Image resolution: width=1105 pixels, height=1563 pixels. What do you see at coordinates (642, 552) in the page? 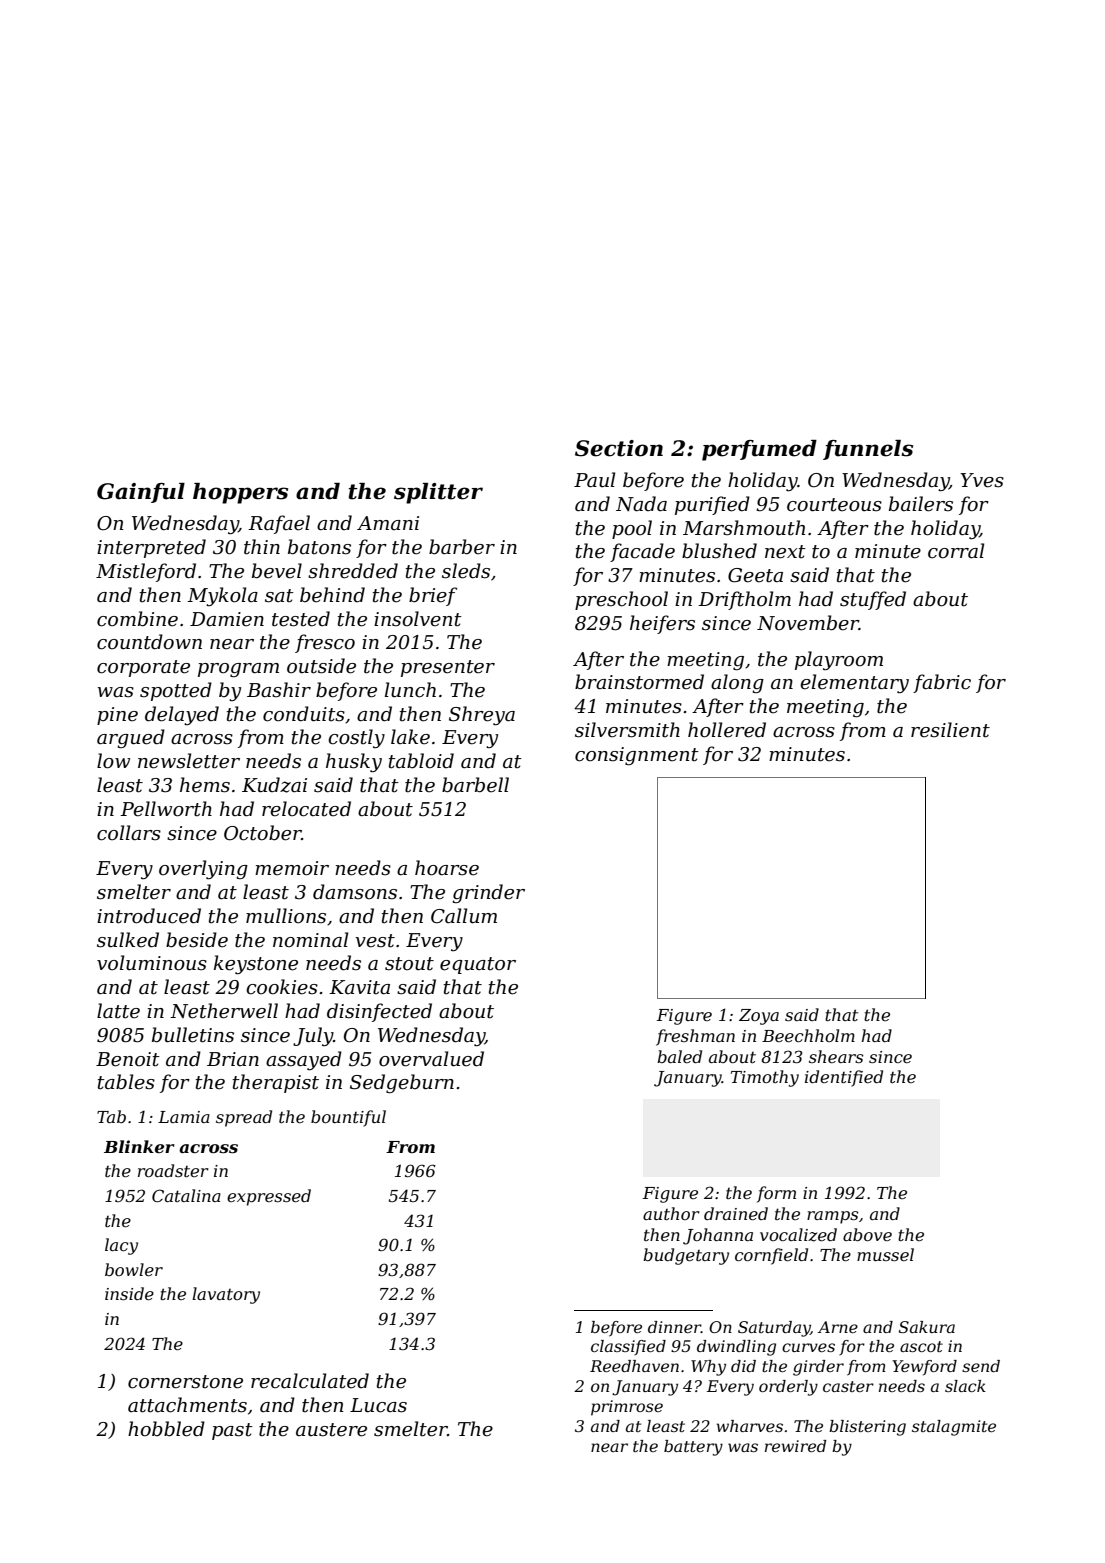
I see `facade` at bounding box center [642, 552].
